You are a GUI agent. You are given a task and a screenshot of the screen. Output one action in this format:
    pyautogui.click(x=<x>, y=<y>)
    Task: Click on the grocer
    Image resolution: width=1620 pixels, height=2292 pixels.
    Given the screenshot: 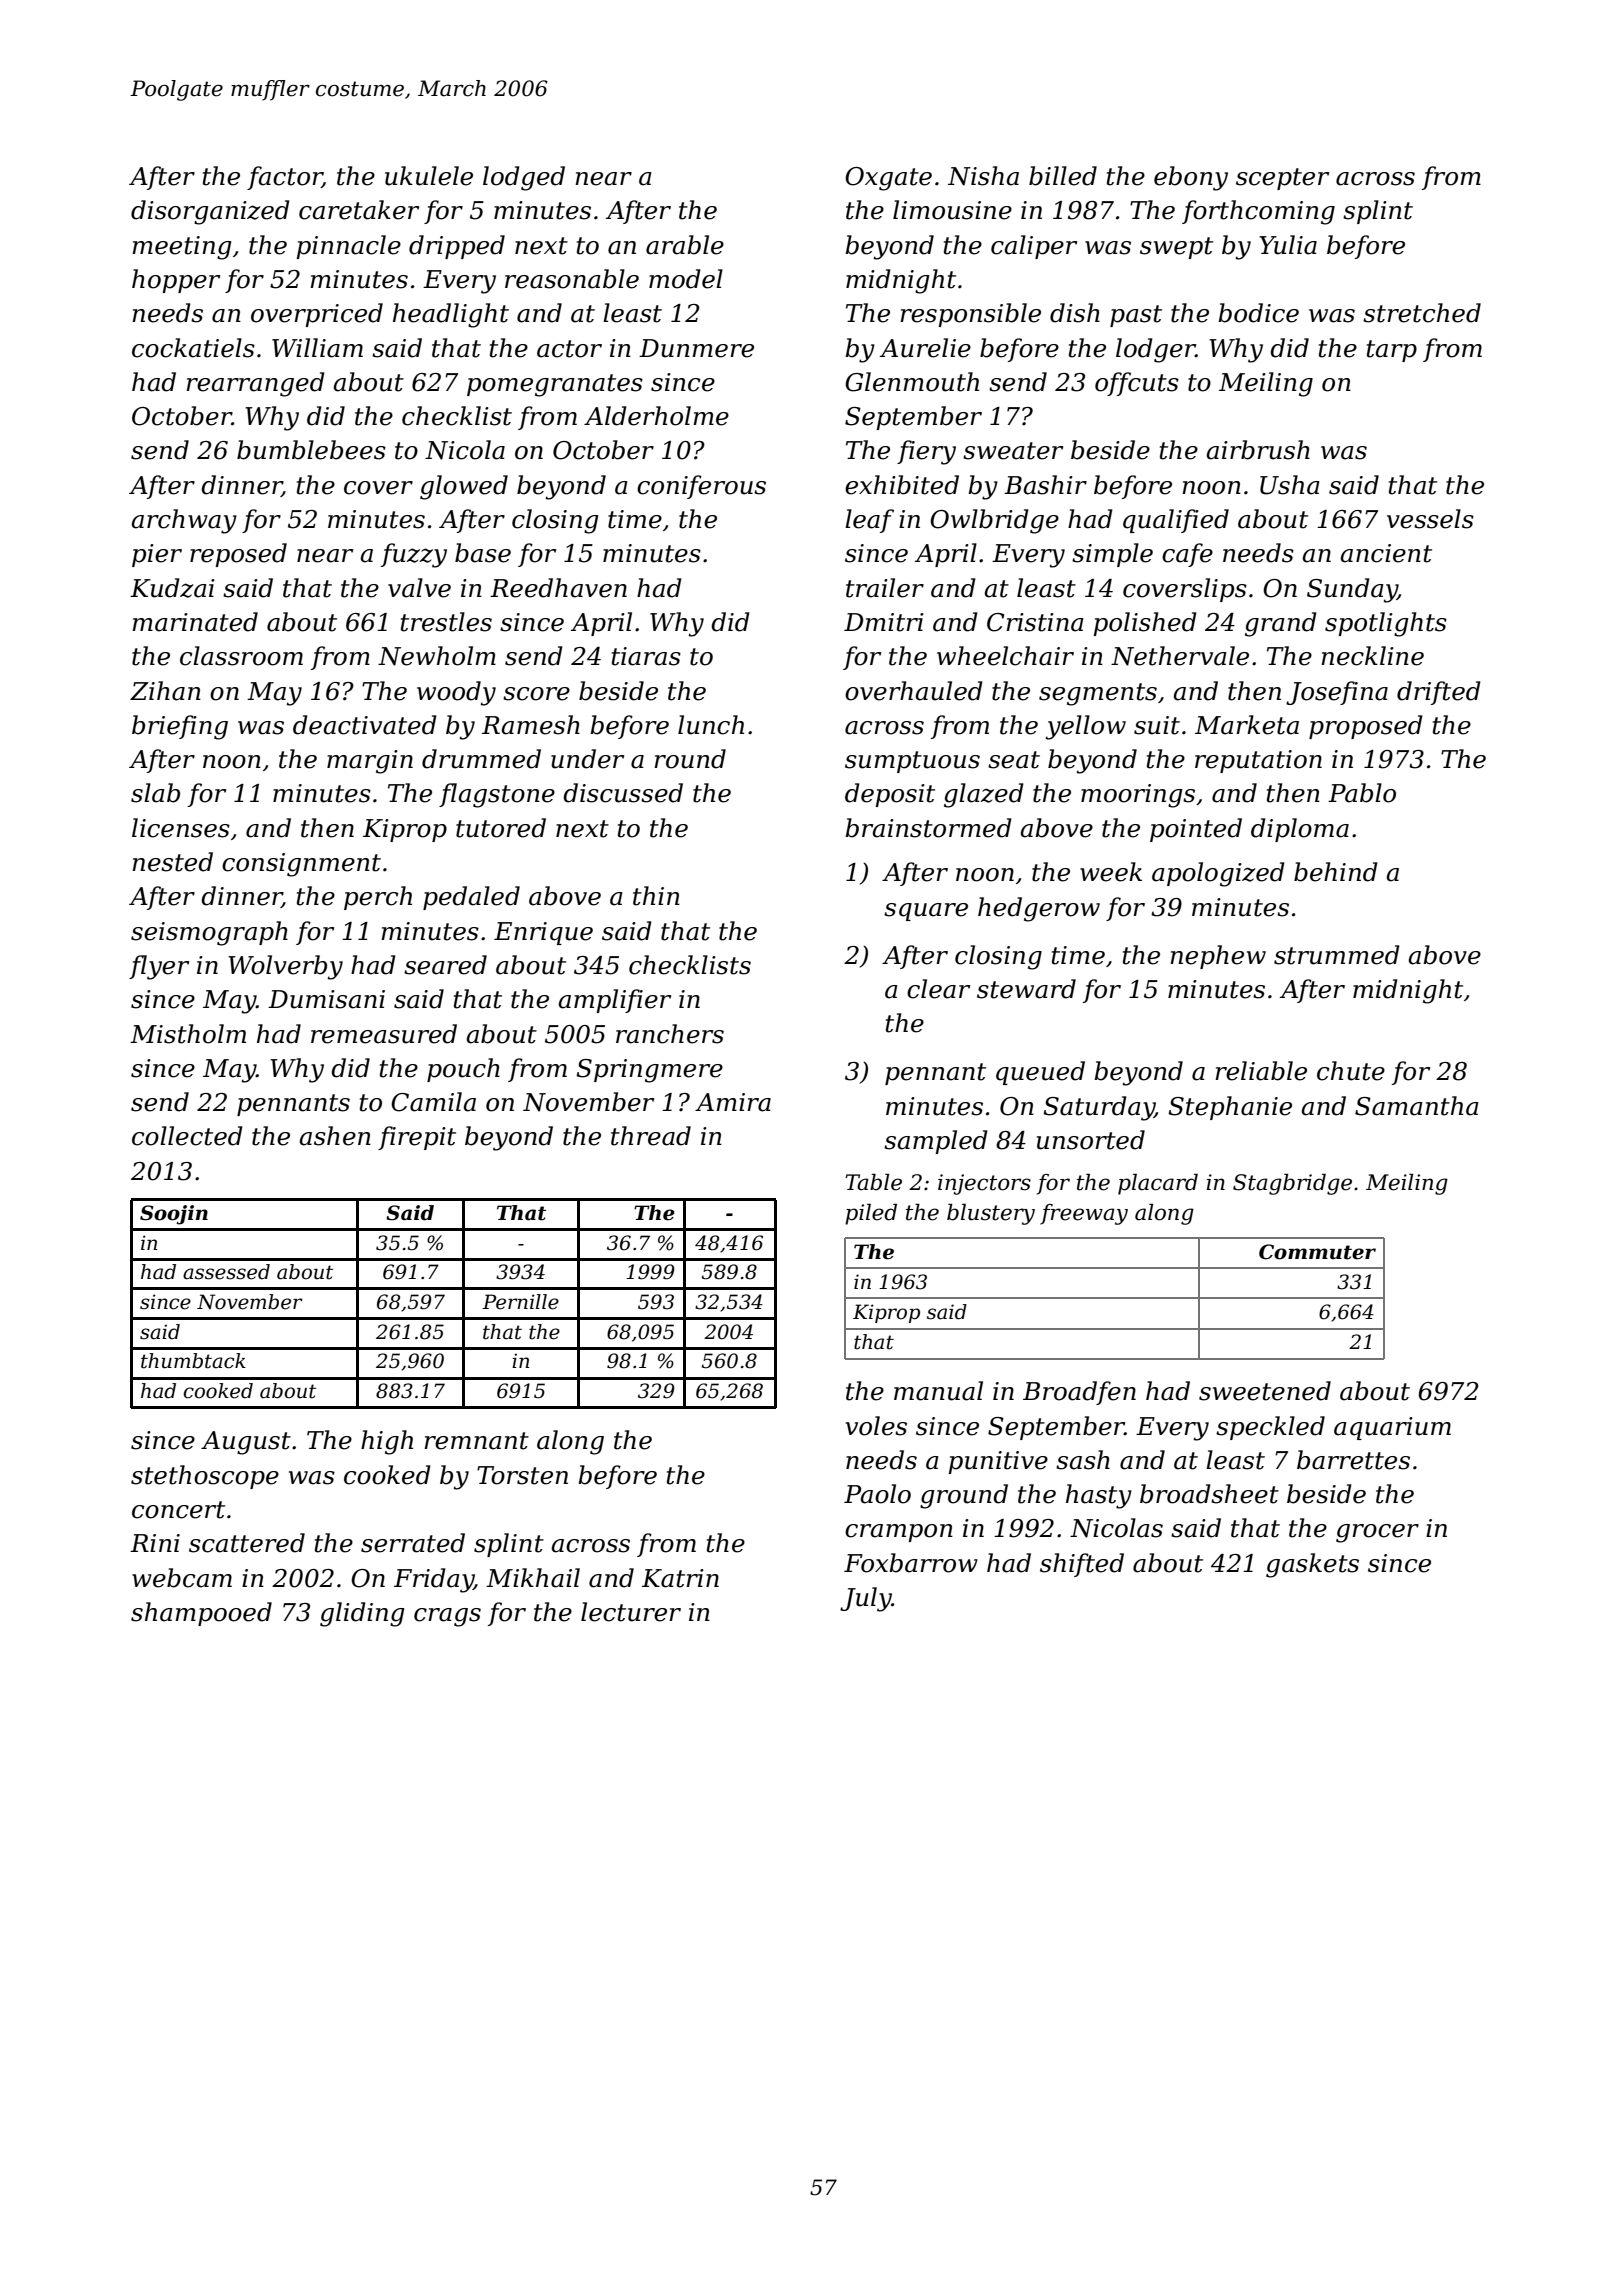 What is the action you would take?
    pyautogui.click(x=1377, y=1533)
